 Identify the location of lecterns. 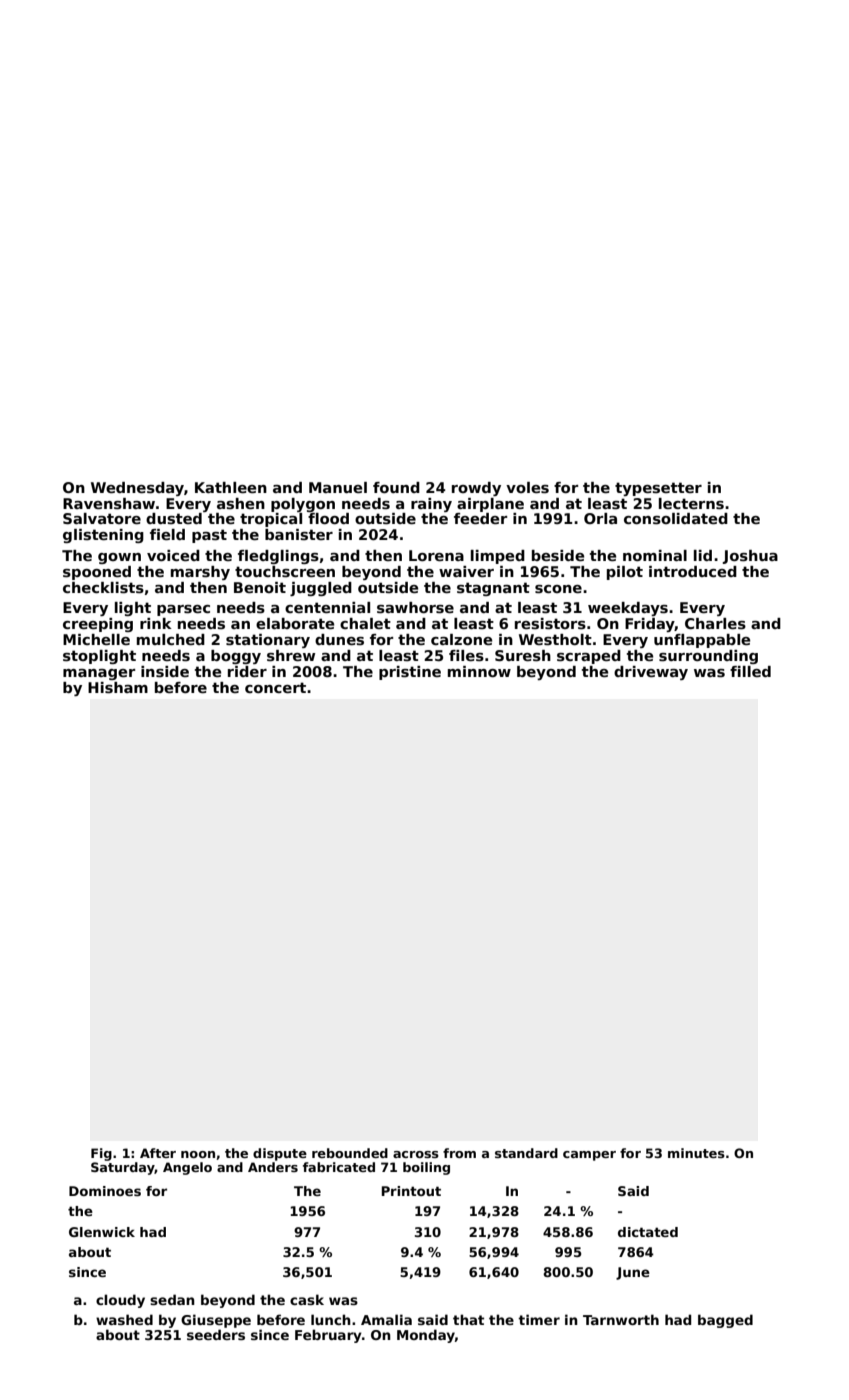
(691, 503).
